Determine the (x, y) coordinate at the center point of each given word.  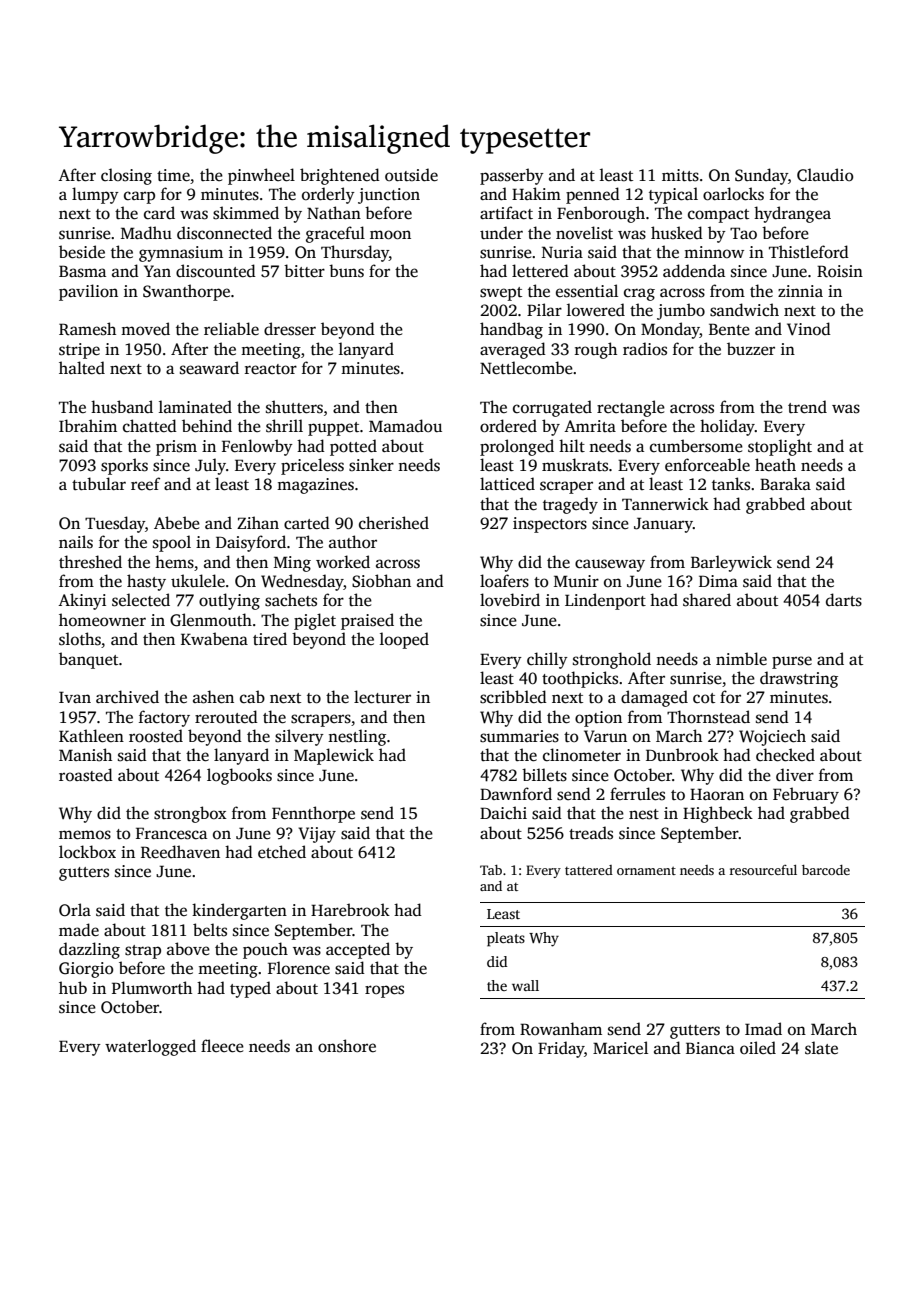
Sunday (761, 176)
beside (82, 252)
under (501, 233)
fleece (222, 1046)
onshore (347, 1046)
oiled (758, 1048)
